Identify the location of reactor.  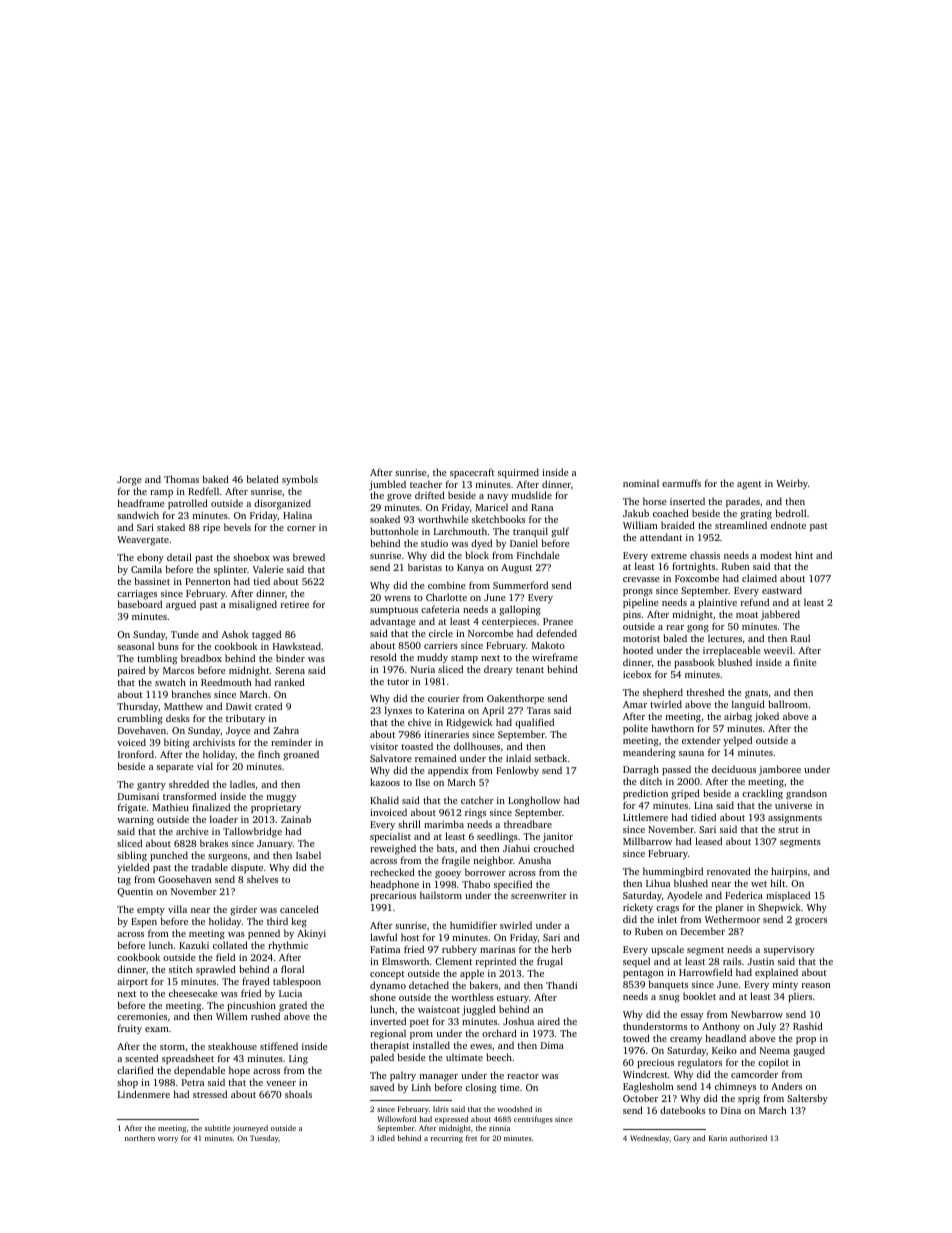
(523, 1076).
